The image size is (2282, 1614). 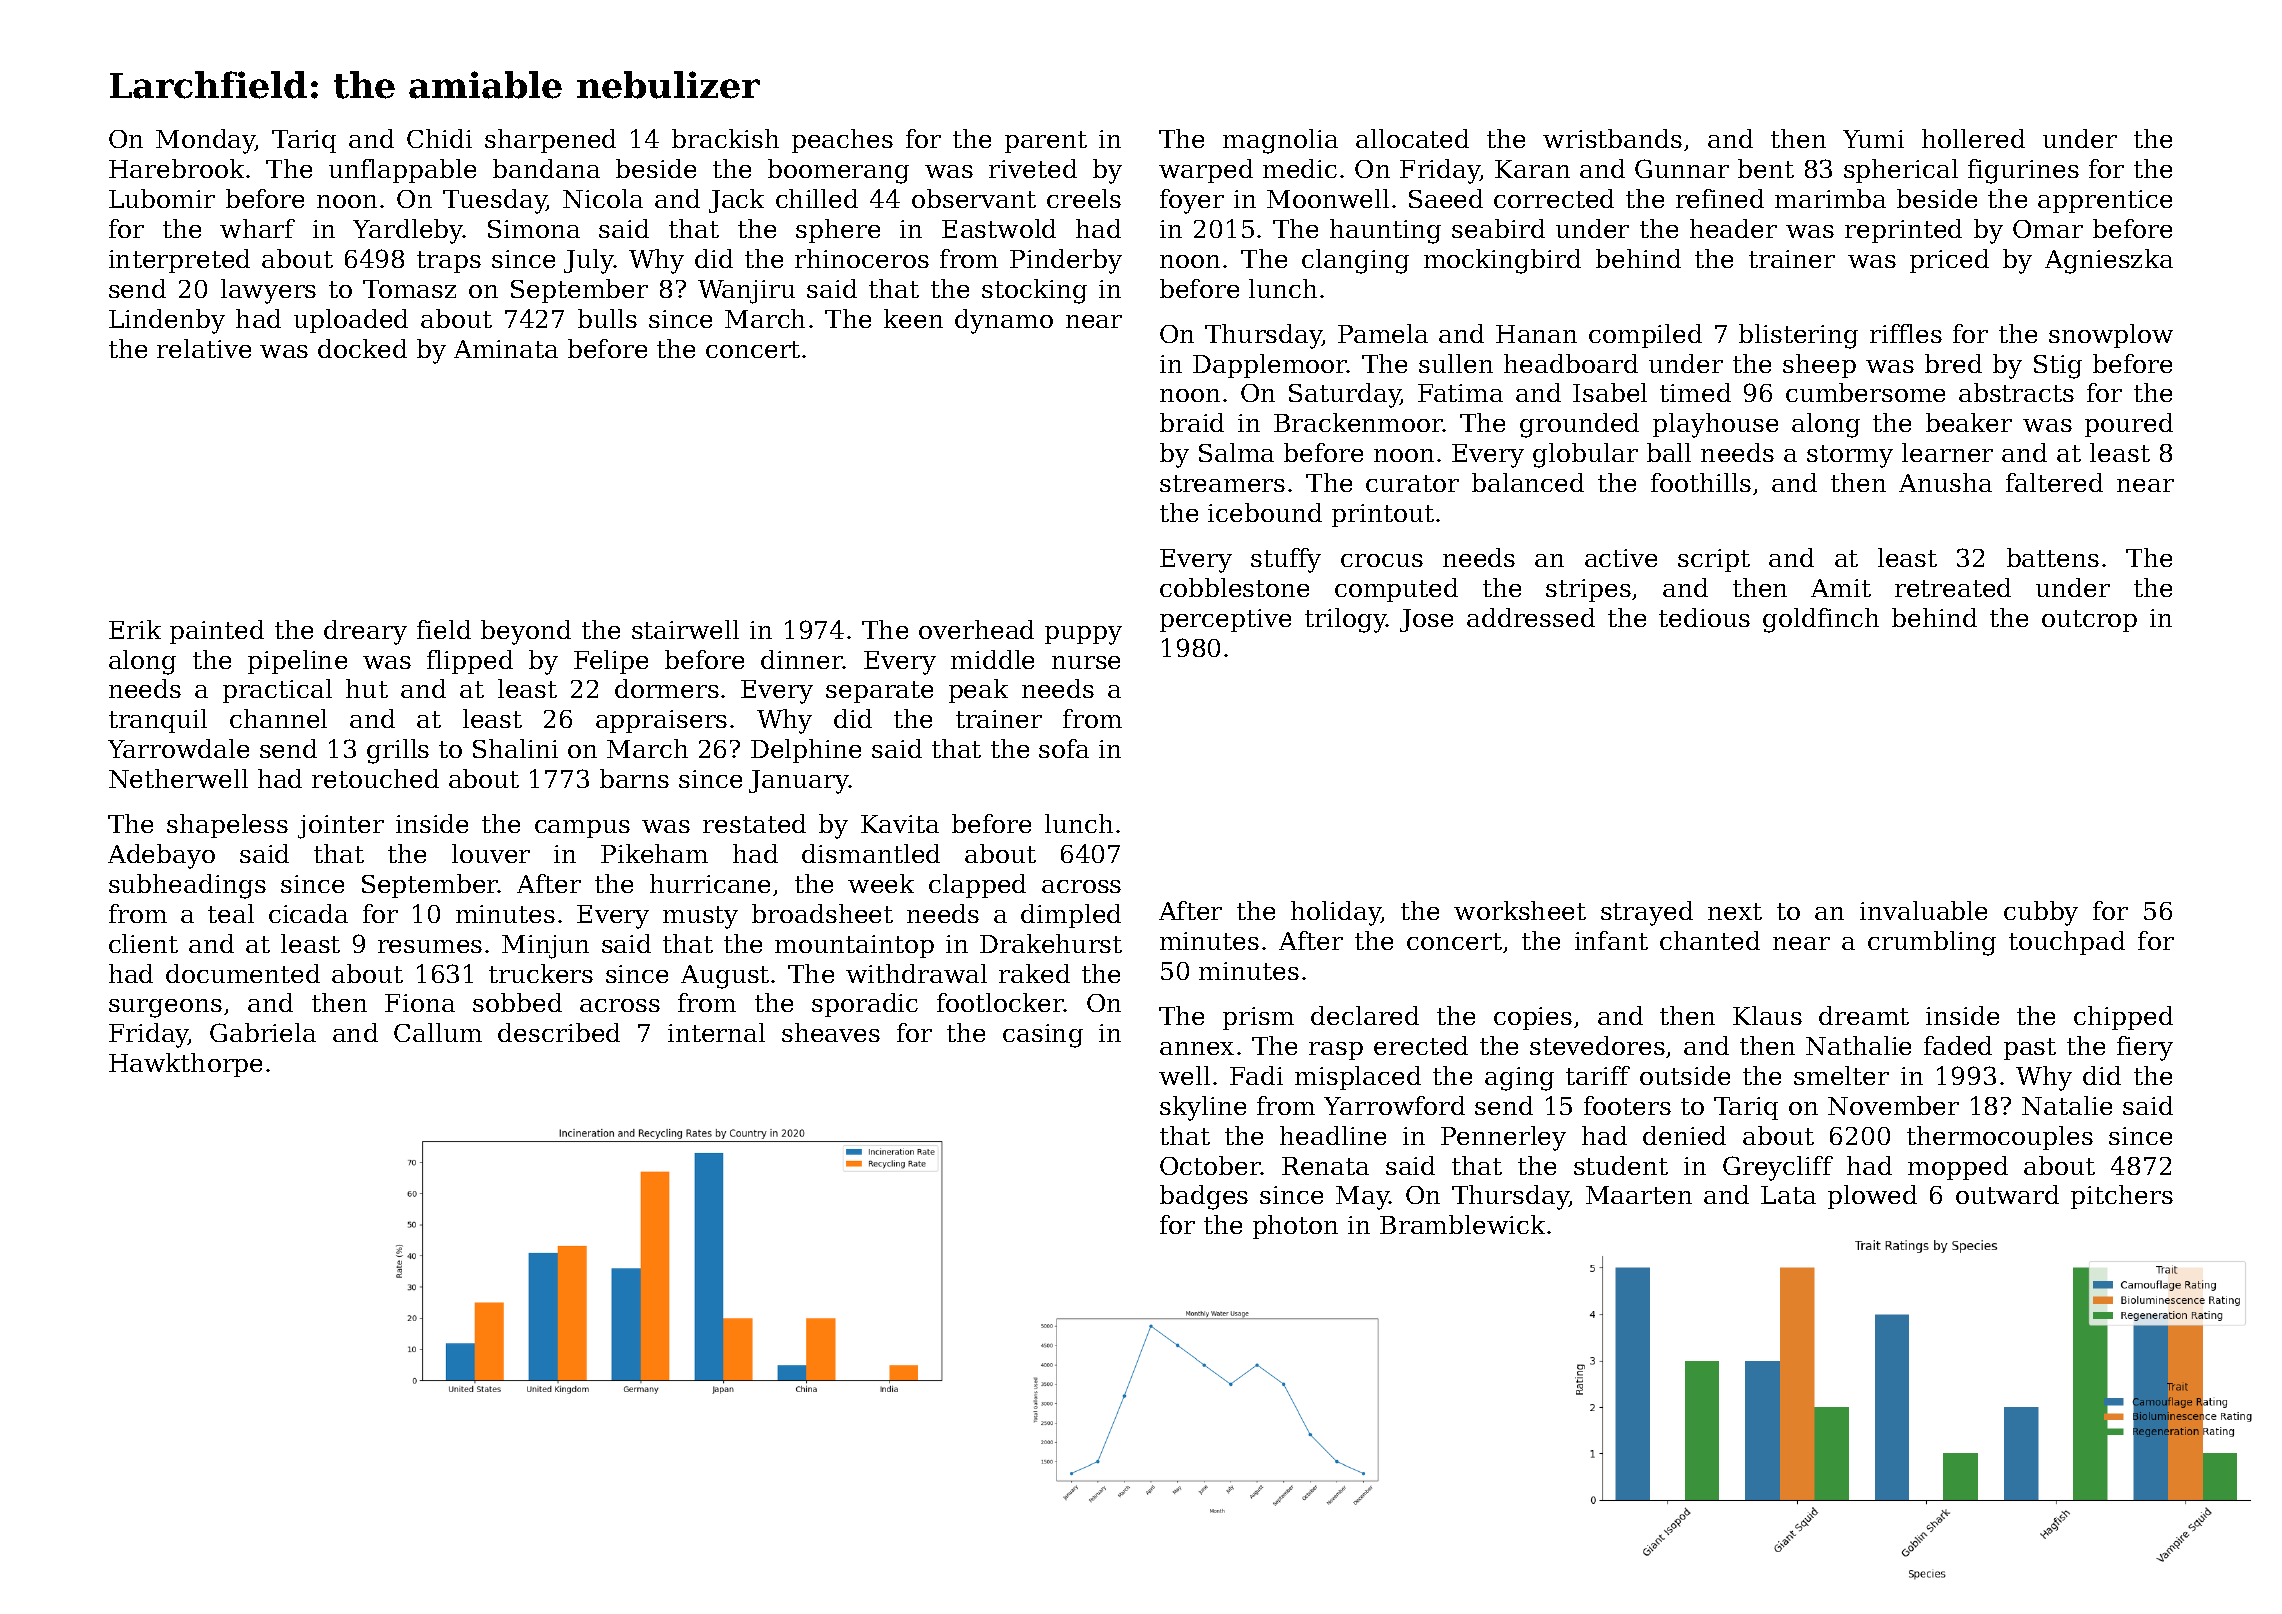 I want to click on curator, so click(x=1412, y=483).
